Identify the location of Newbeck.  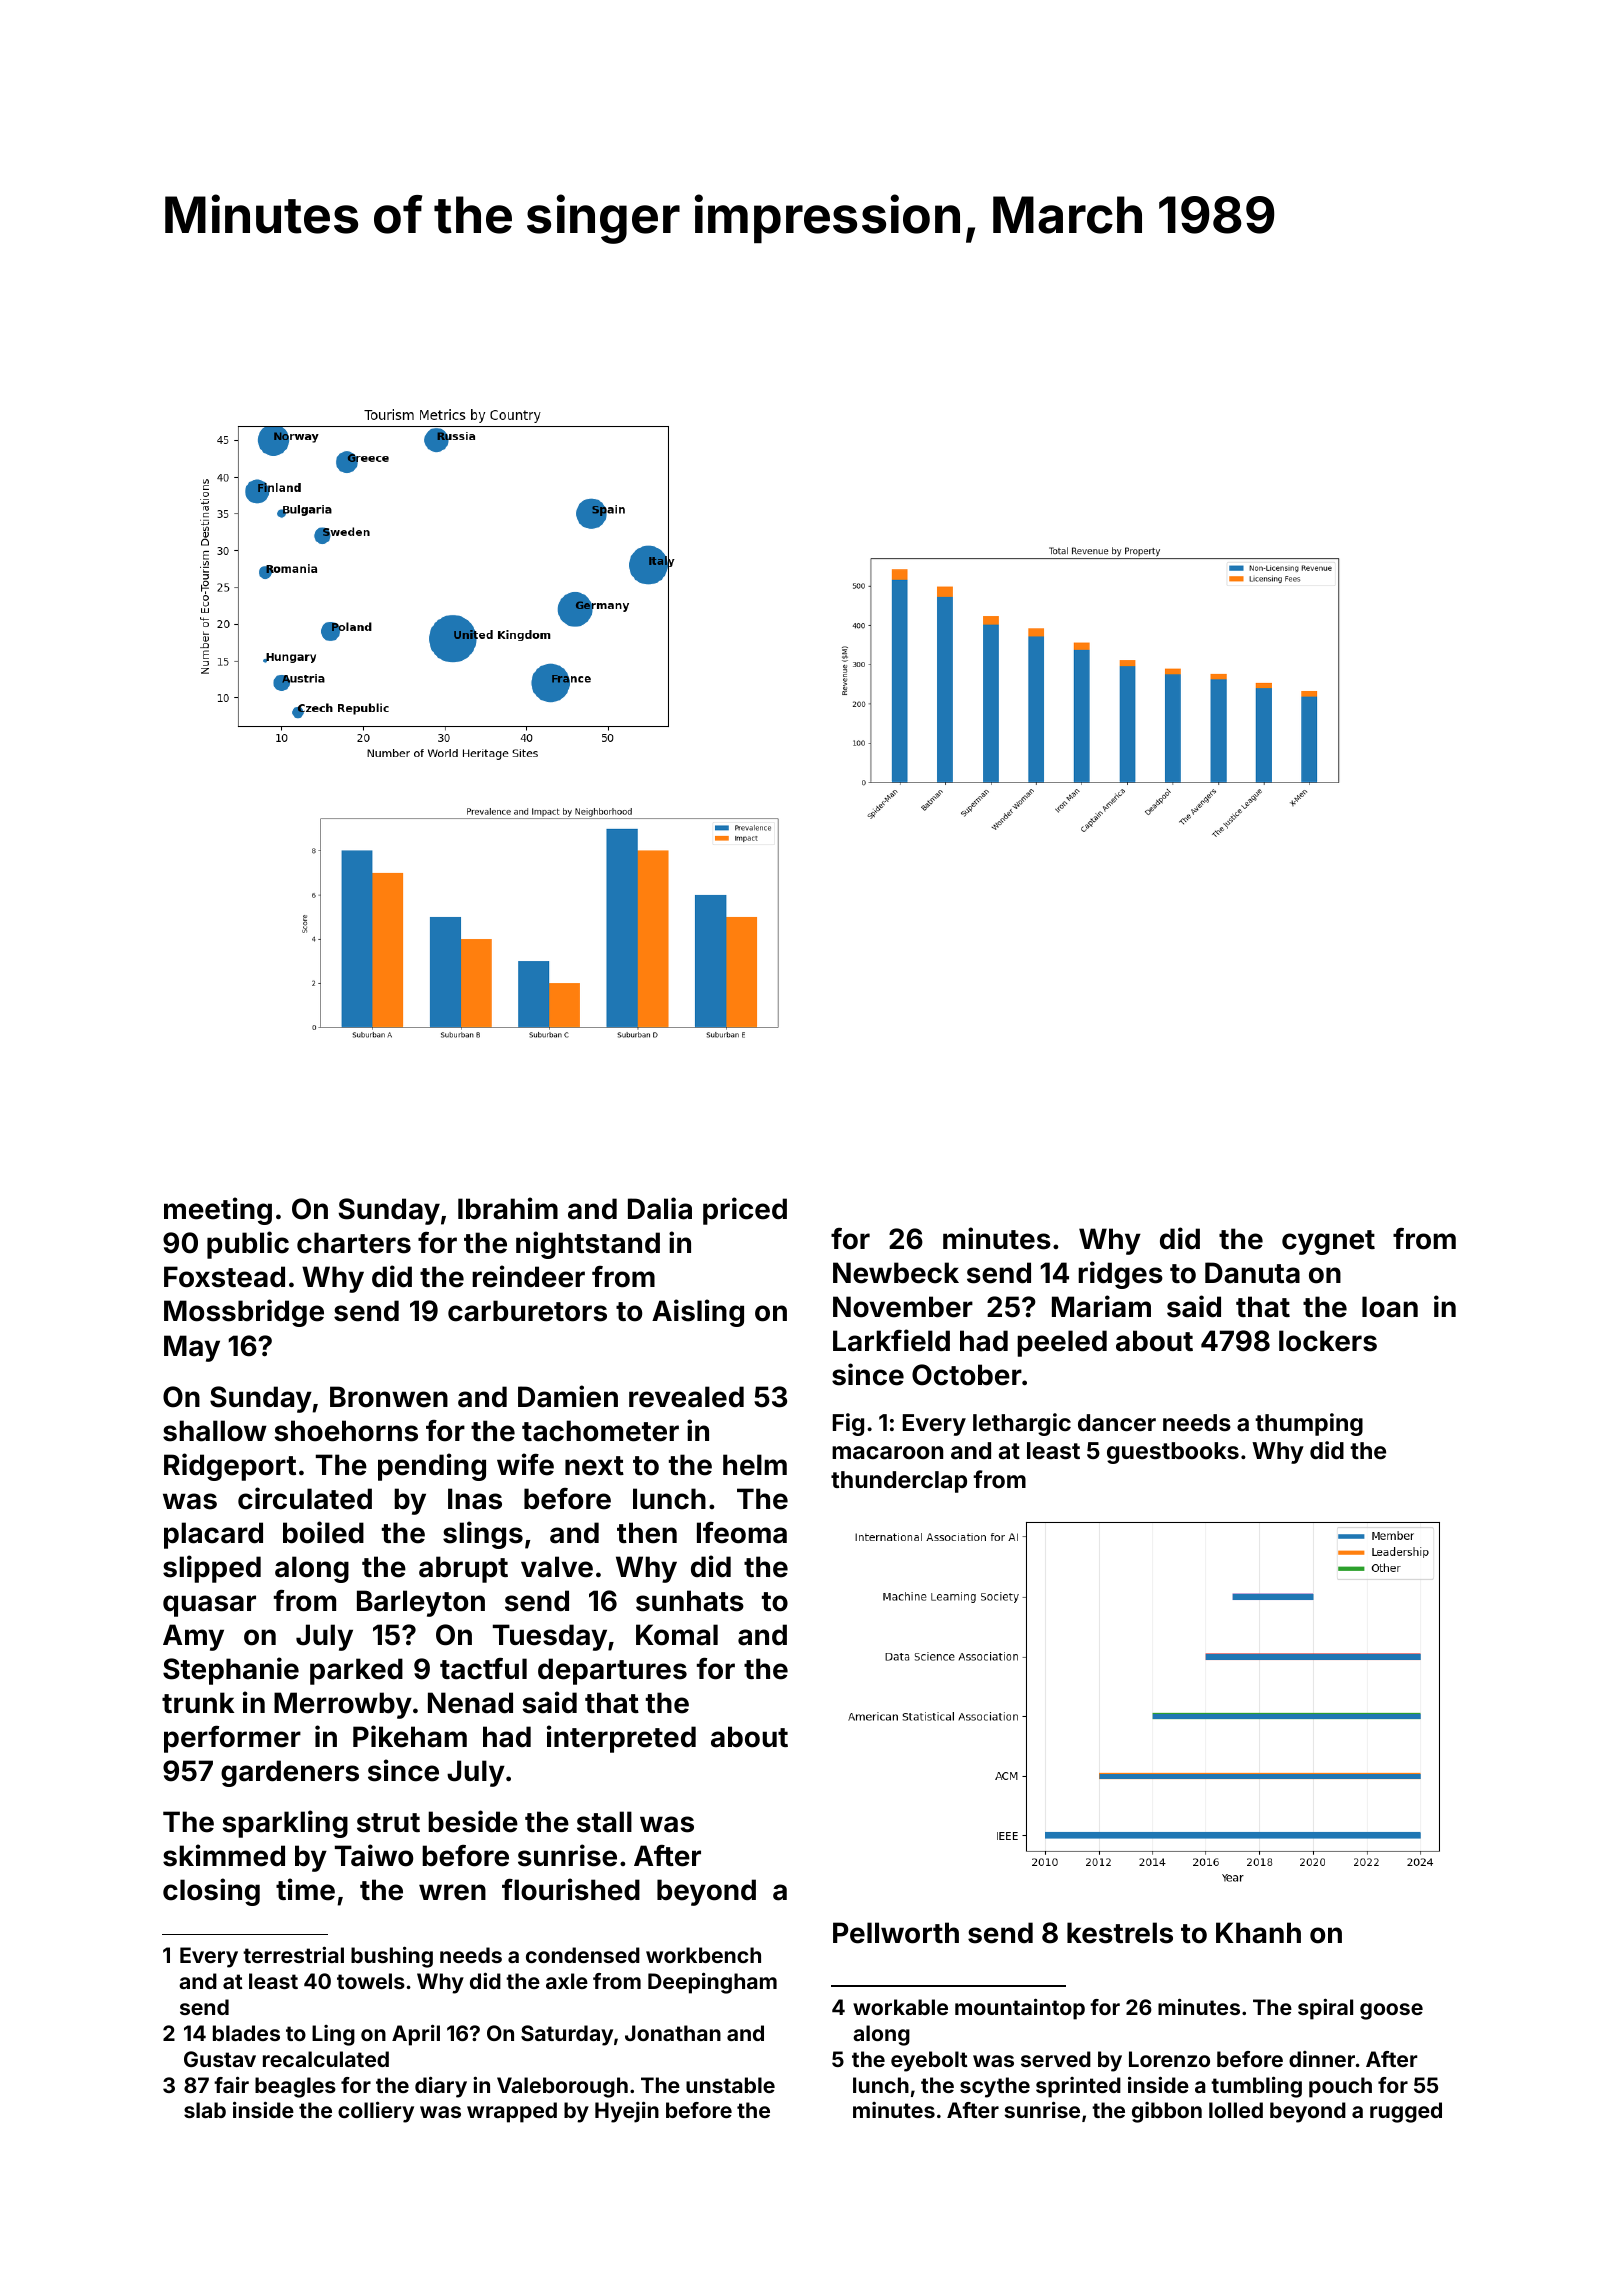
(896, 1273).
